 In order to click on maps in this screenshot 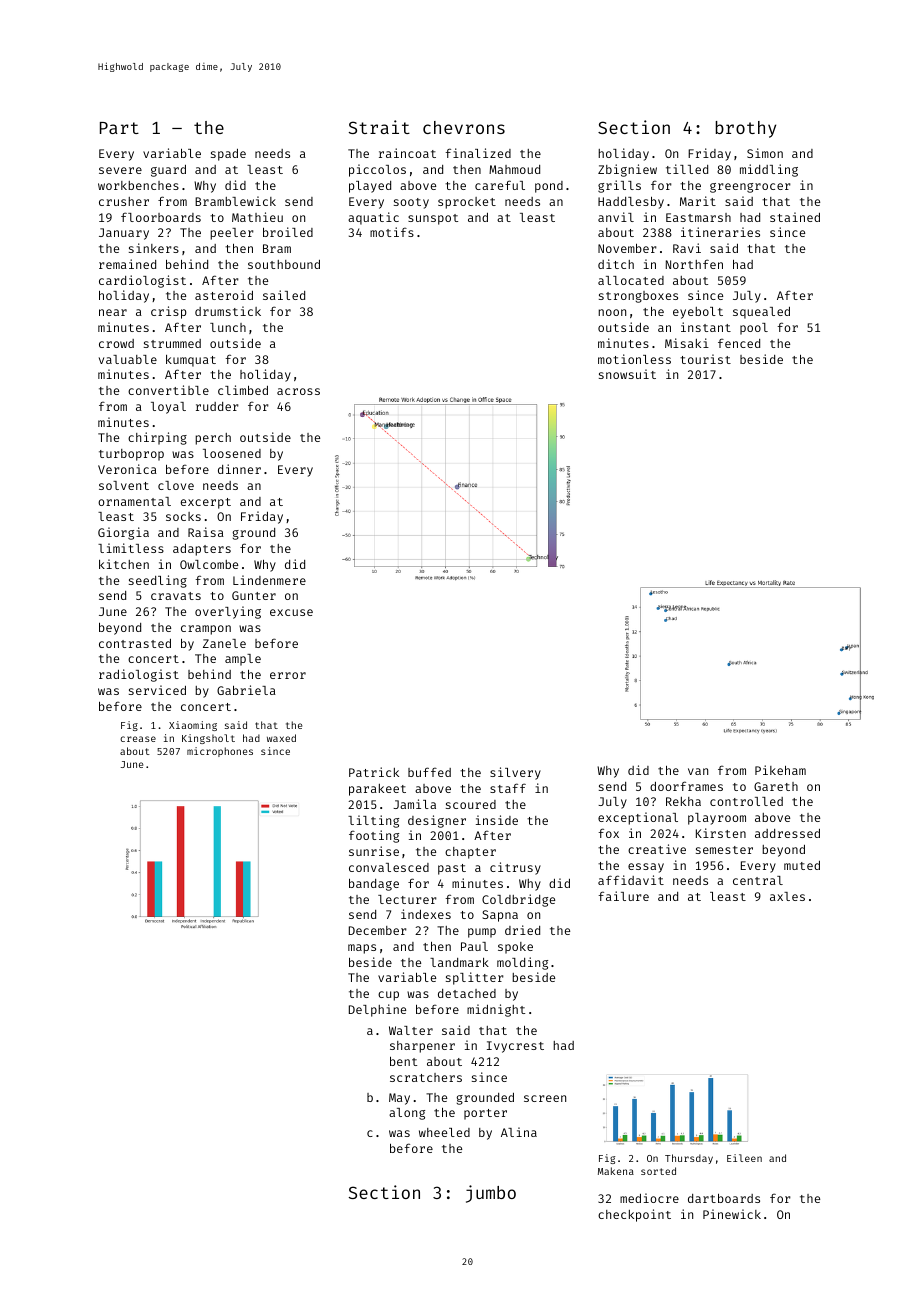, I will do `click(362, 949)`.
